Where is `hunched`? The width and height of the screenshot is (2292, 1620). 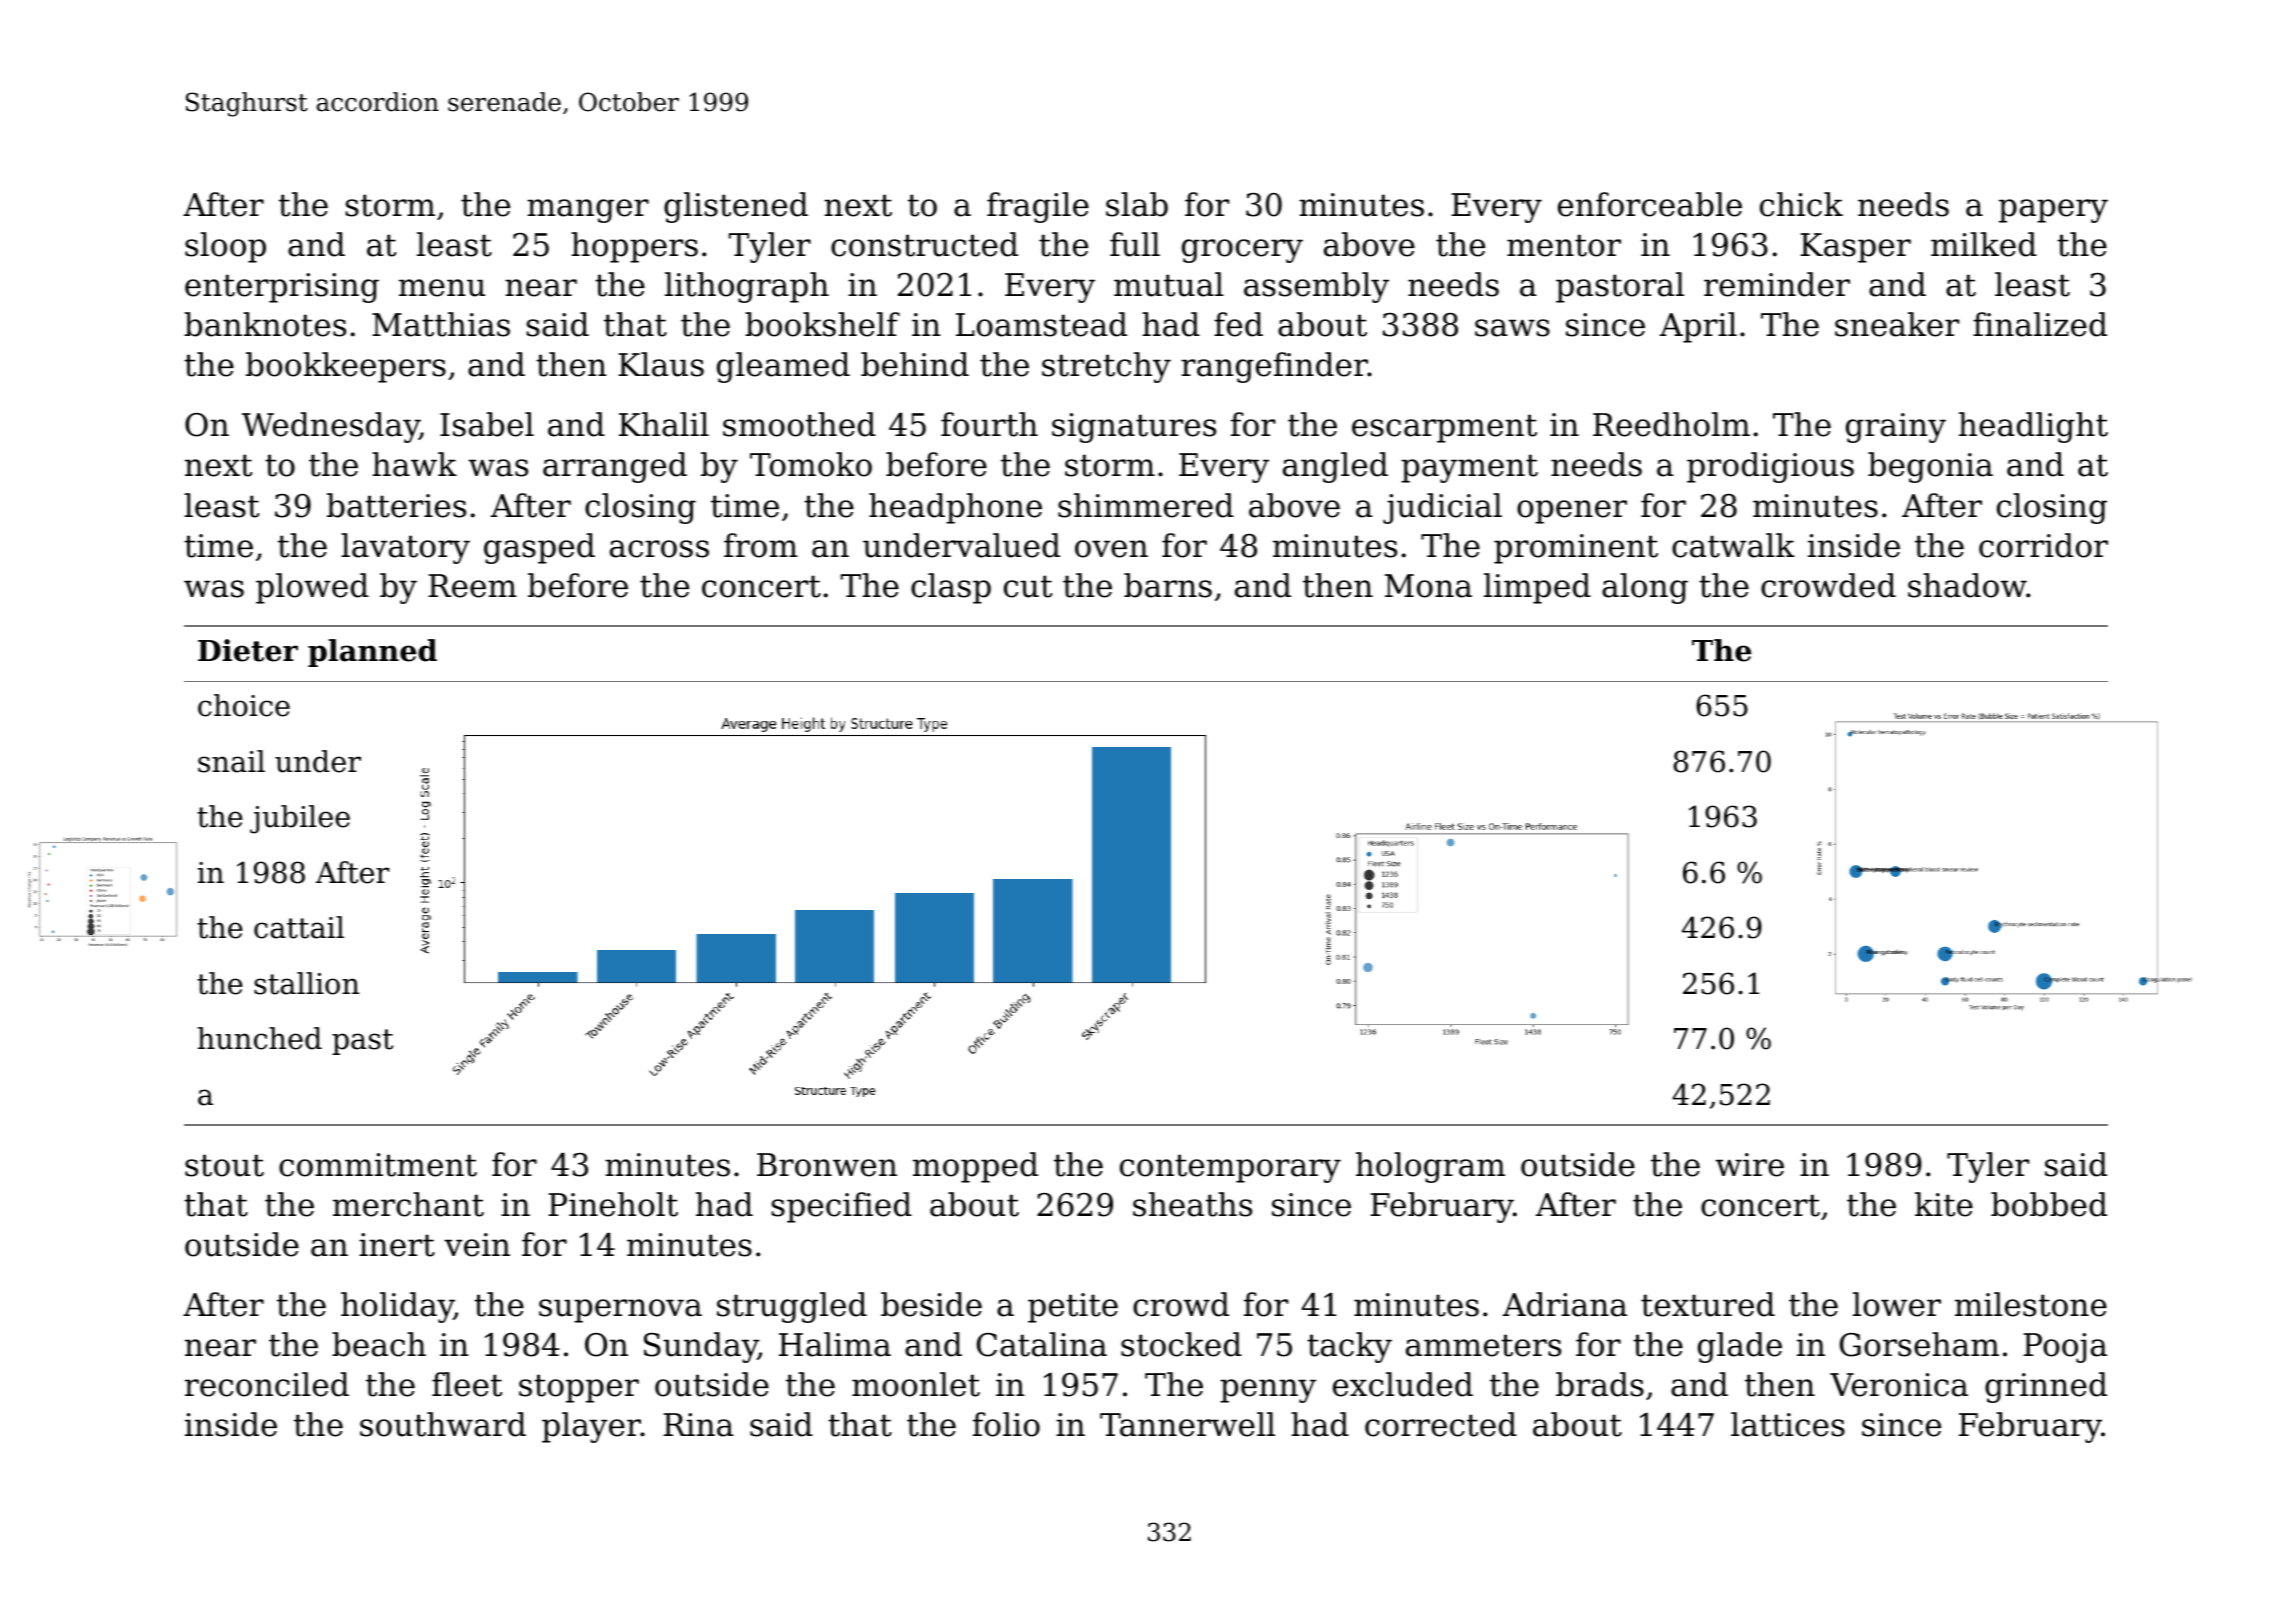 hunched is located at coordinates (260, 1038).
